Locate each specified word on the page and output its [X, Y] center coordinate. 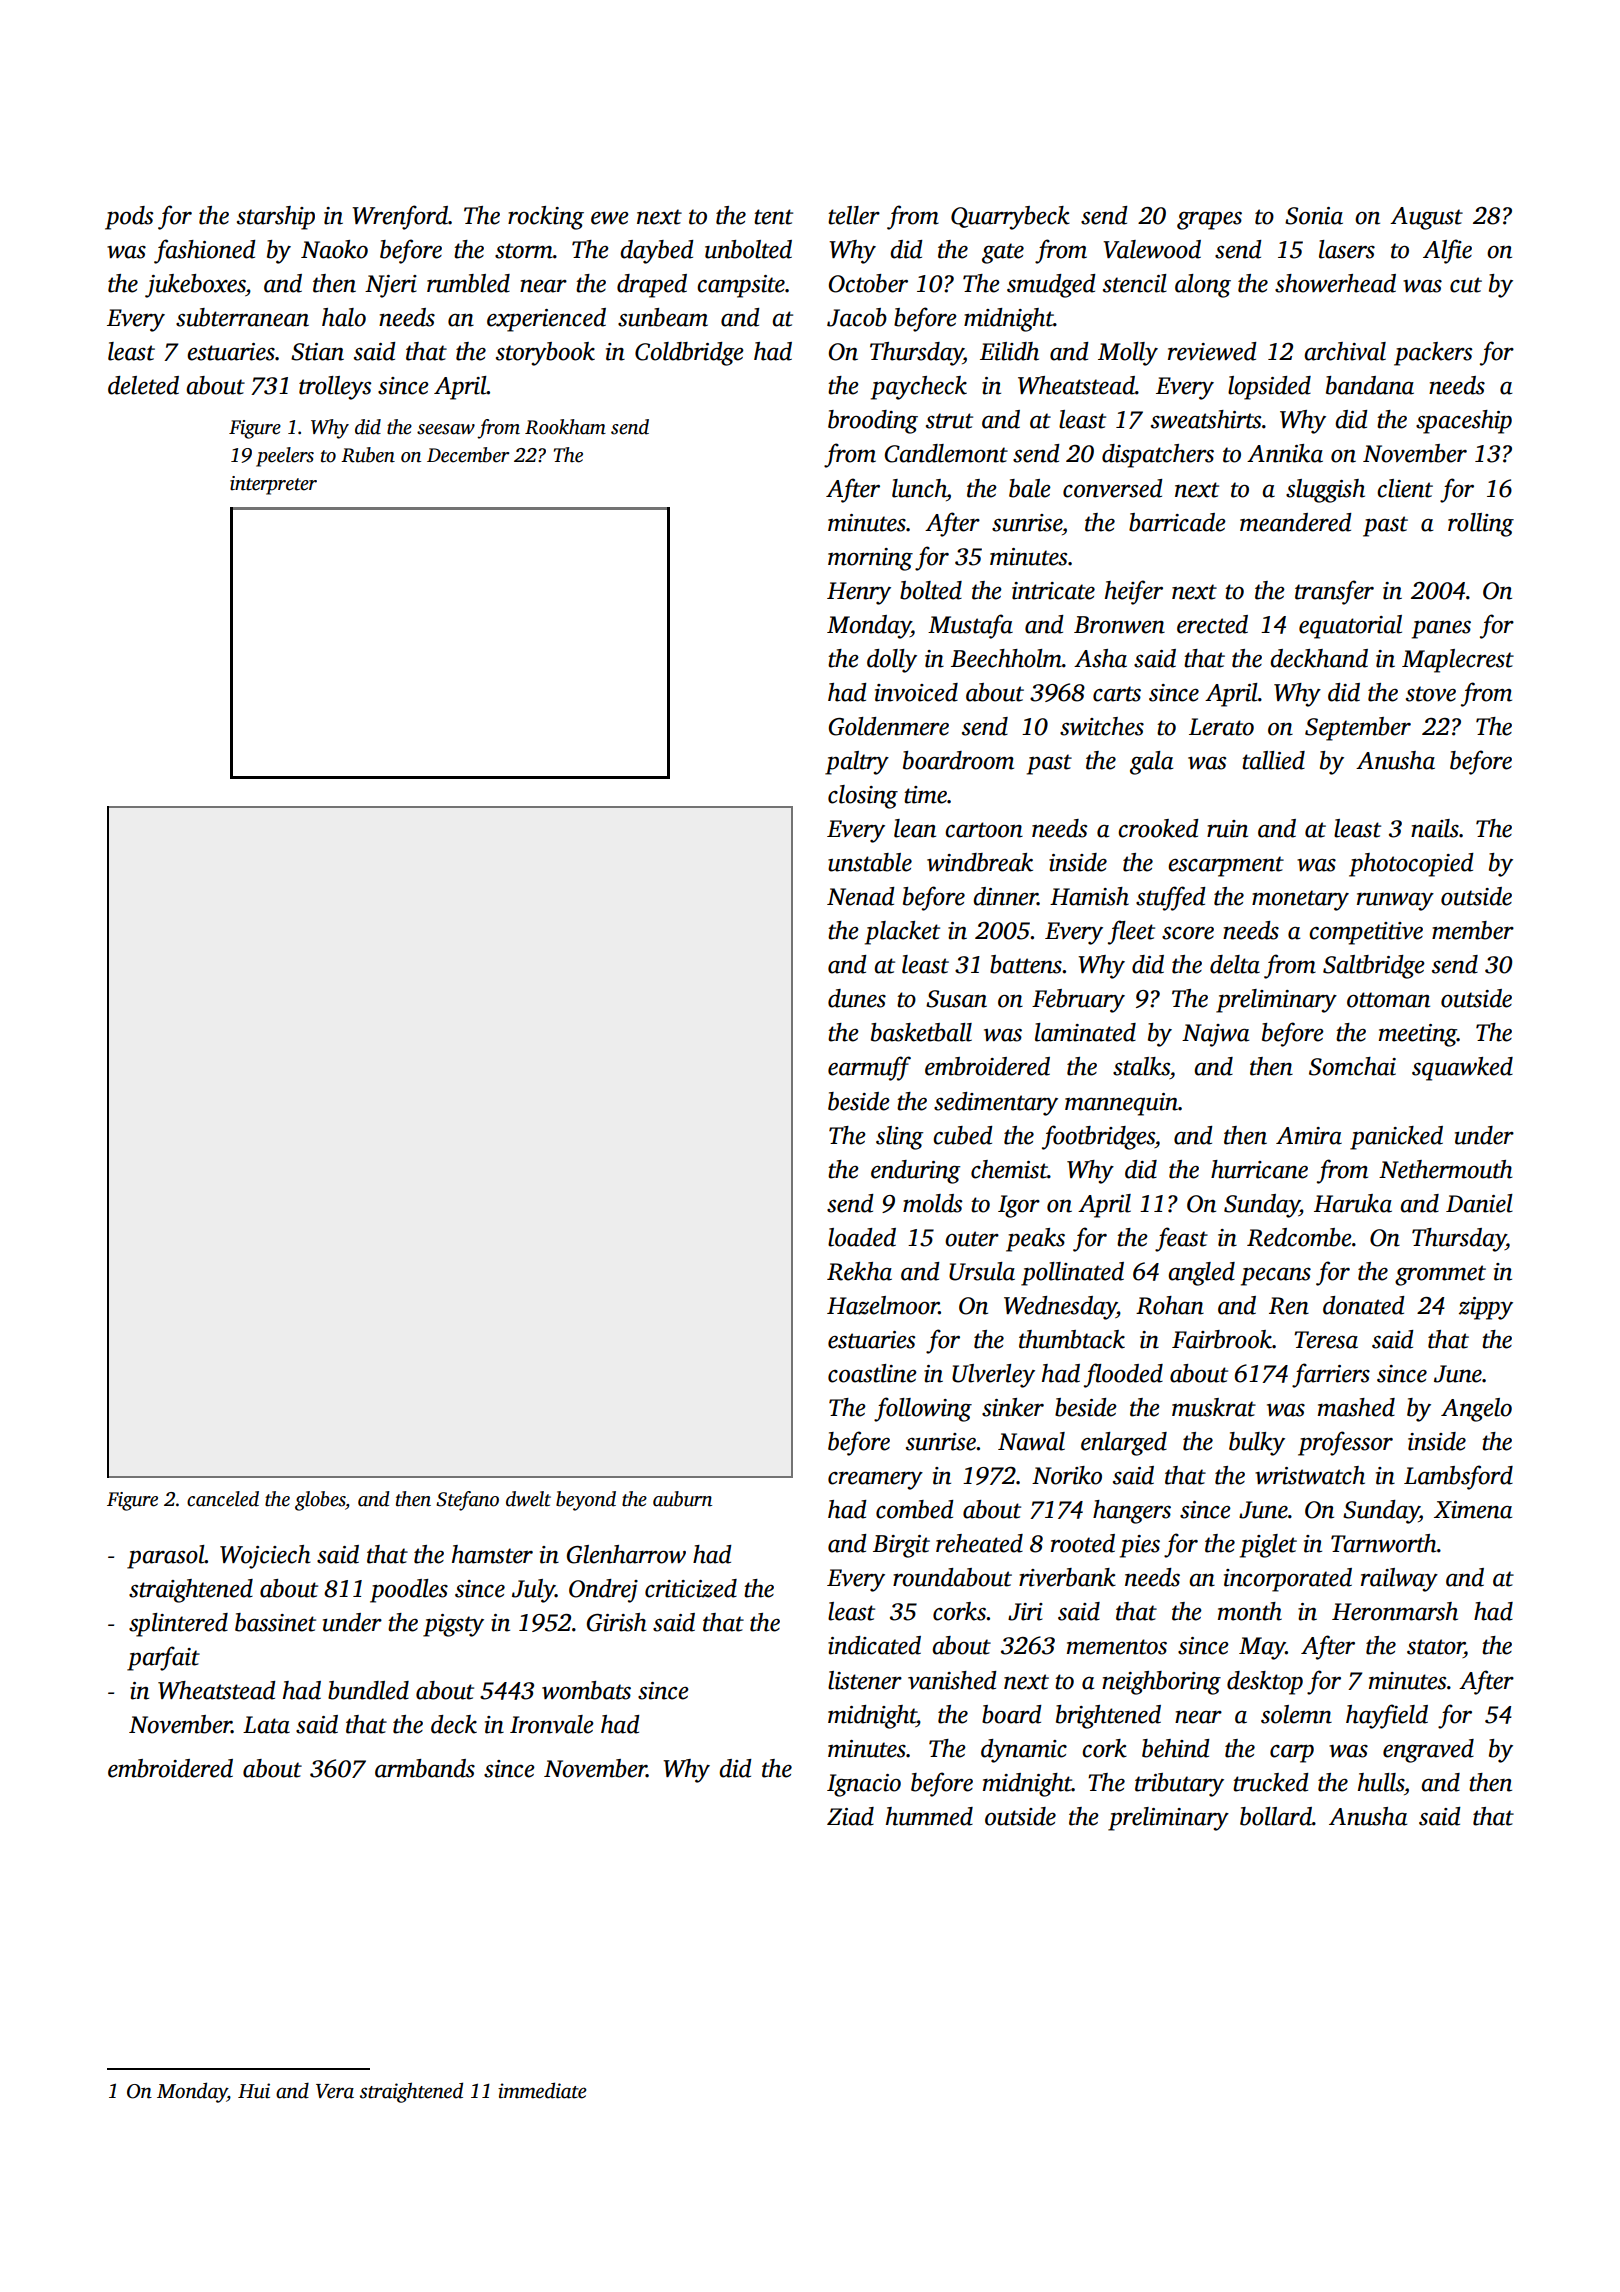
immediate [542, 2090]
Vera [335, 2091]
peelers [285, 457]
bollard [1276, 1816]
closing [863, 797]
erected [1212, 624]
